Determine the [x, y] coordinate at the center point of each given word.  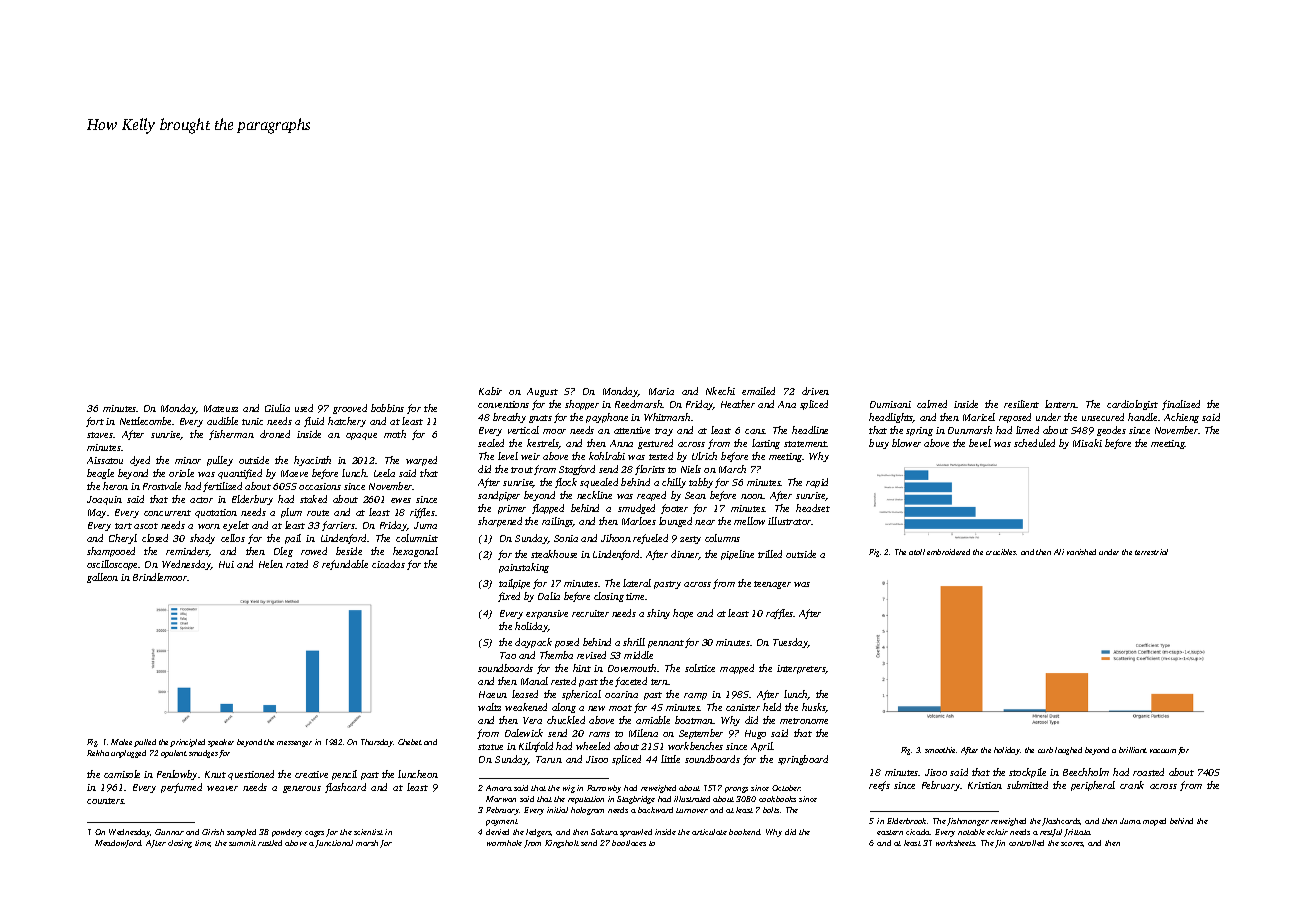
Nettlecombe [145, 421]
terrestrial [1151, 552]
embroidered [948, 552]
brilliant [1133, 750]
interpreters [801, 669]
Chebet [410, 742]
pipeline [737, 555]
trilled [770, 554]
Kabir [490, 391]
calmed [932, 404]
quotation [216, 513]
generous [302, 789]
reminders [187, 552]
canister [743, 707]
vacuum [1163, 751]
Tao [508, 655]
